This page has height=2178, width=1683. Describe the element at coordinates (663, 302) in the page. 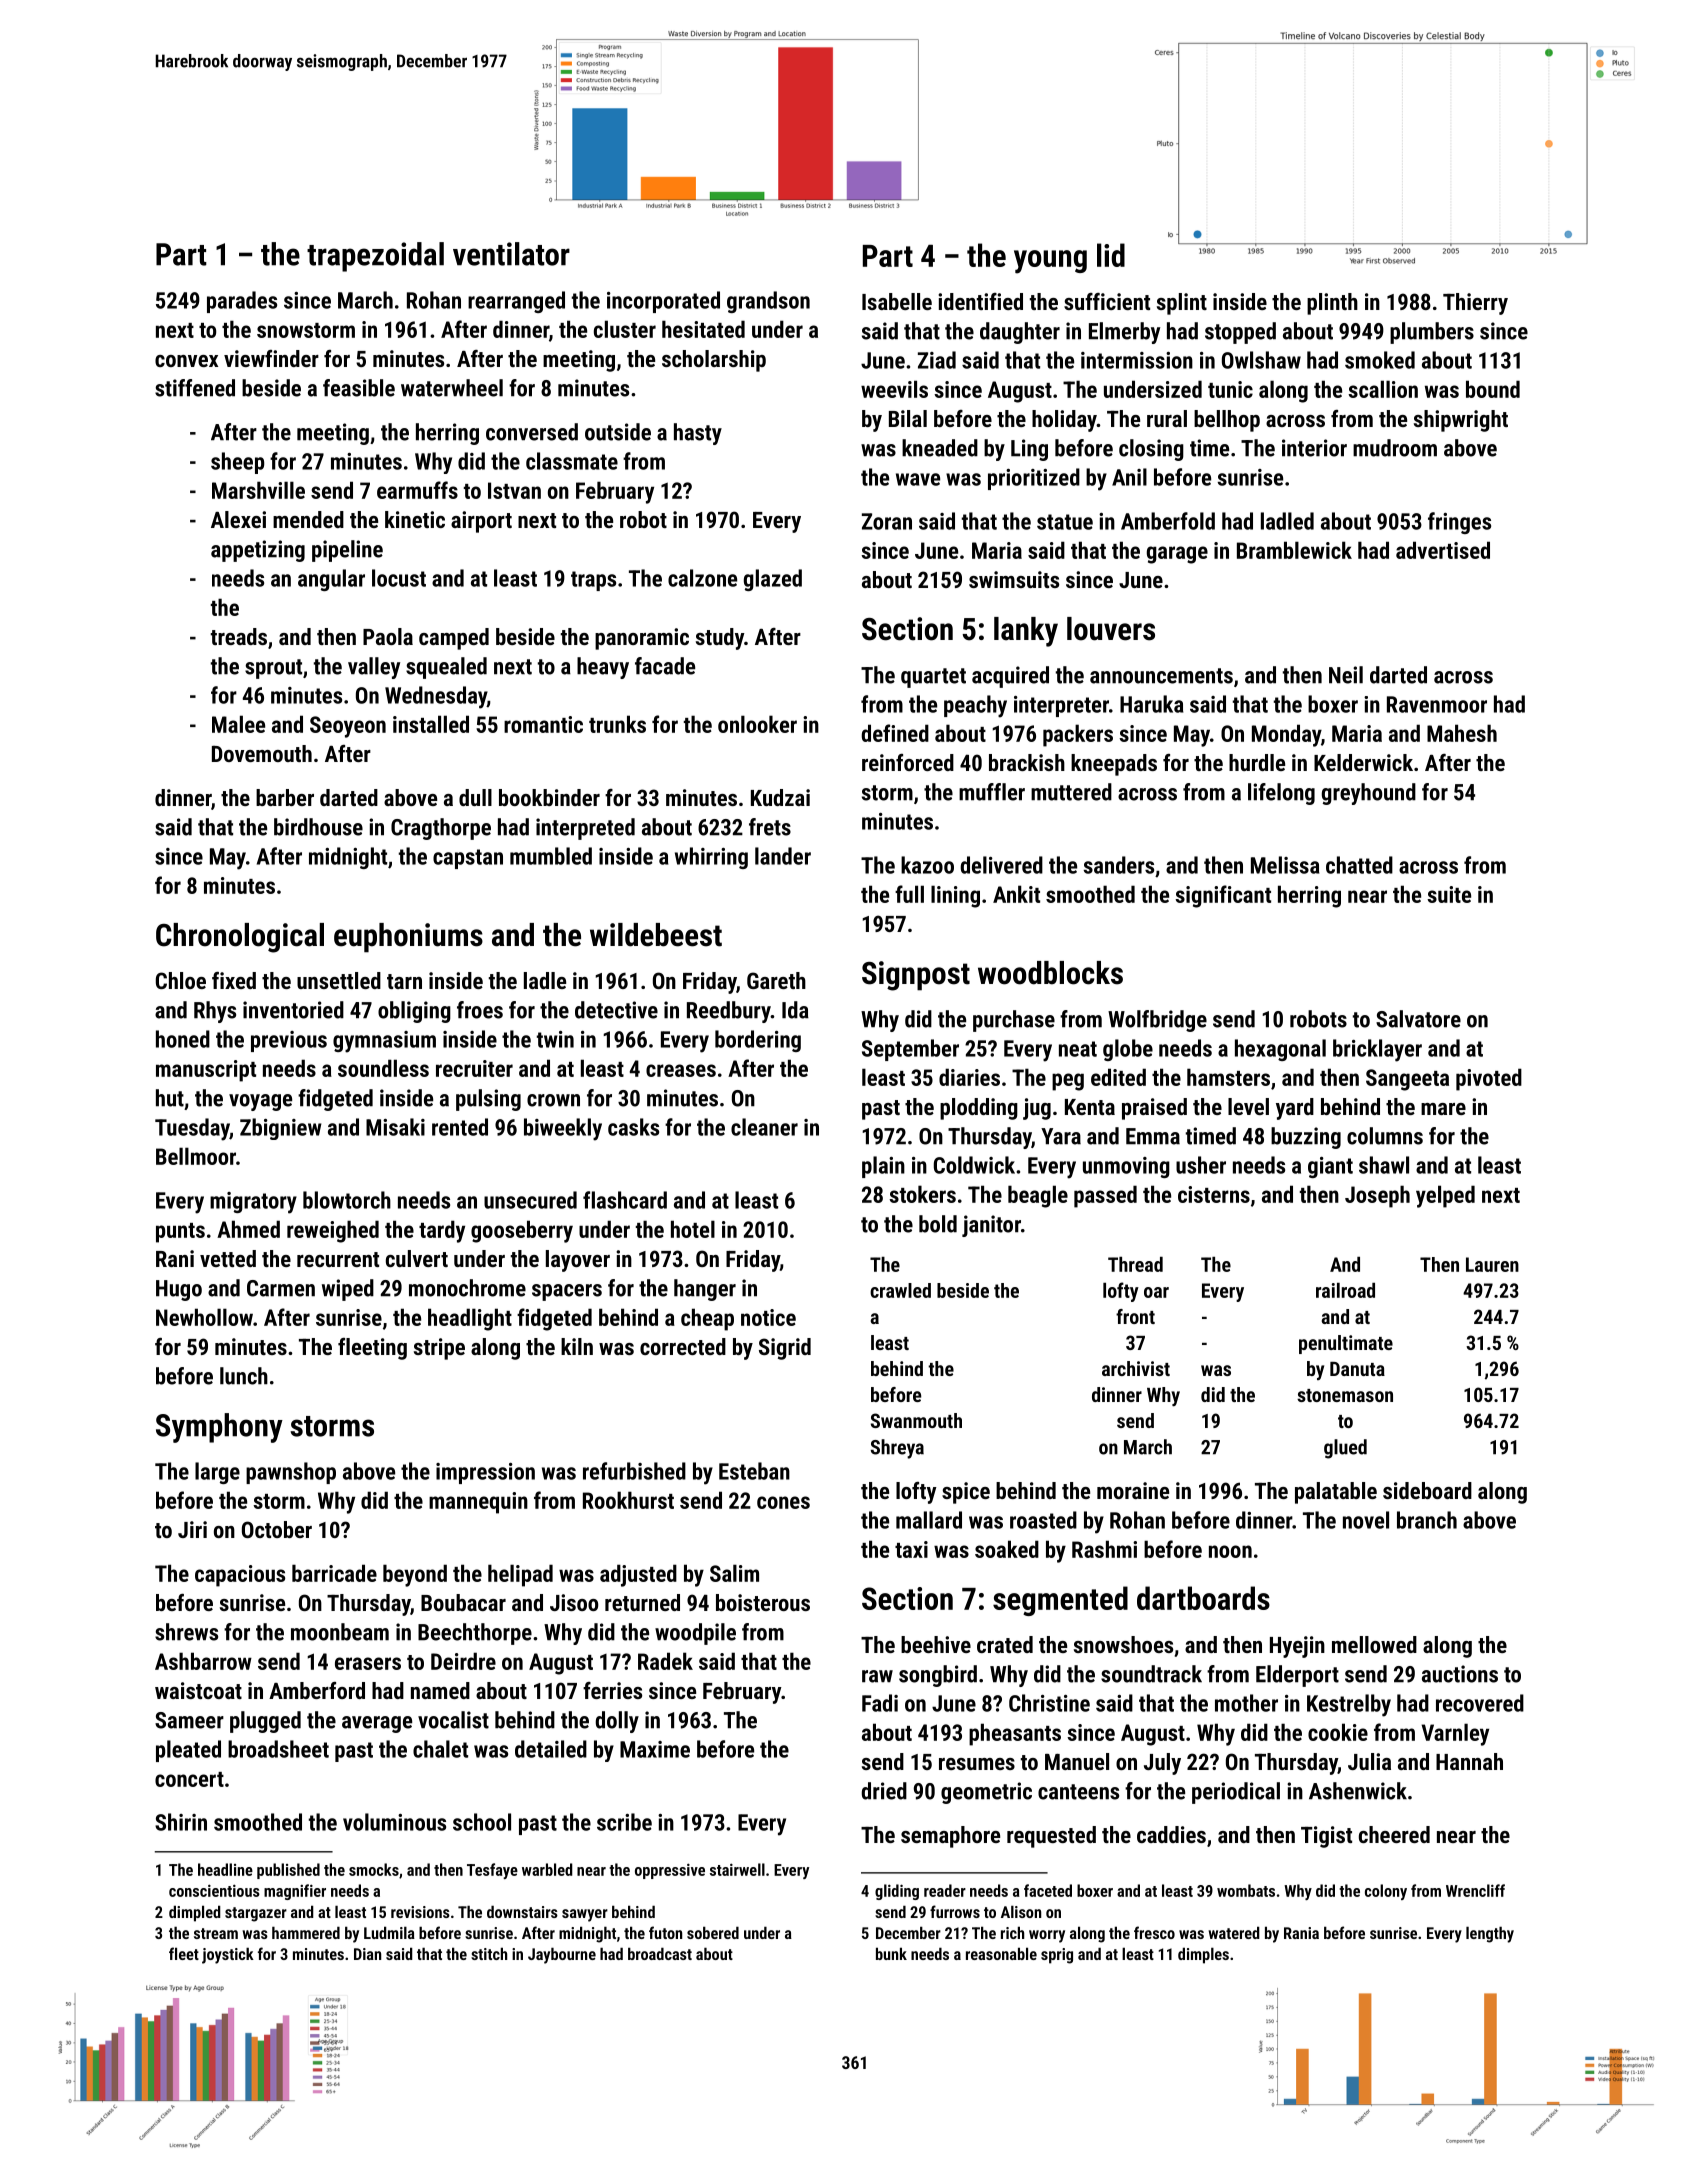

I see `incorporated` at that location.
